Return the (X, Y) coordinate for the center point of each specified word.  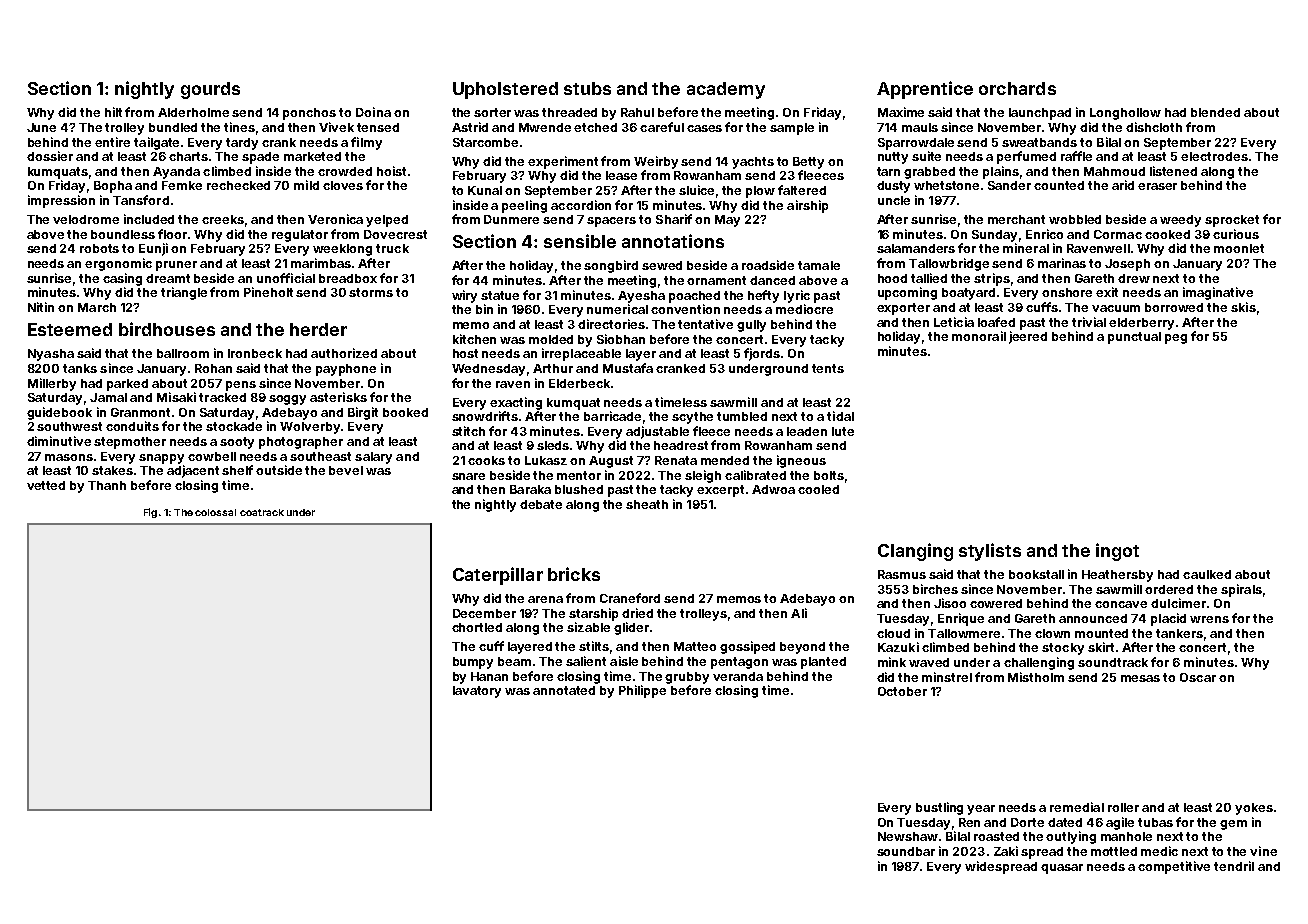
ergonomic (118, 264)
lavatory (477, 692)
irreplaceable (581, 354)
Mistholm (1036, 677)
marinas (1062, 263)
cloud (893, 633)
